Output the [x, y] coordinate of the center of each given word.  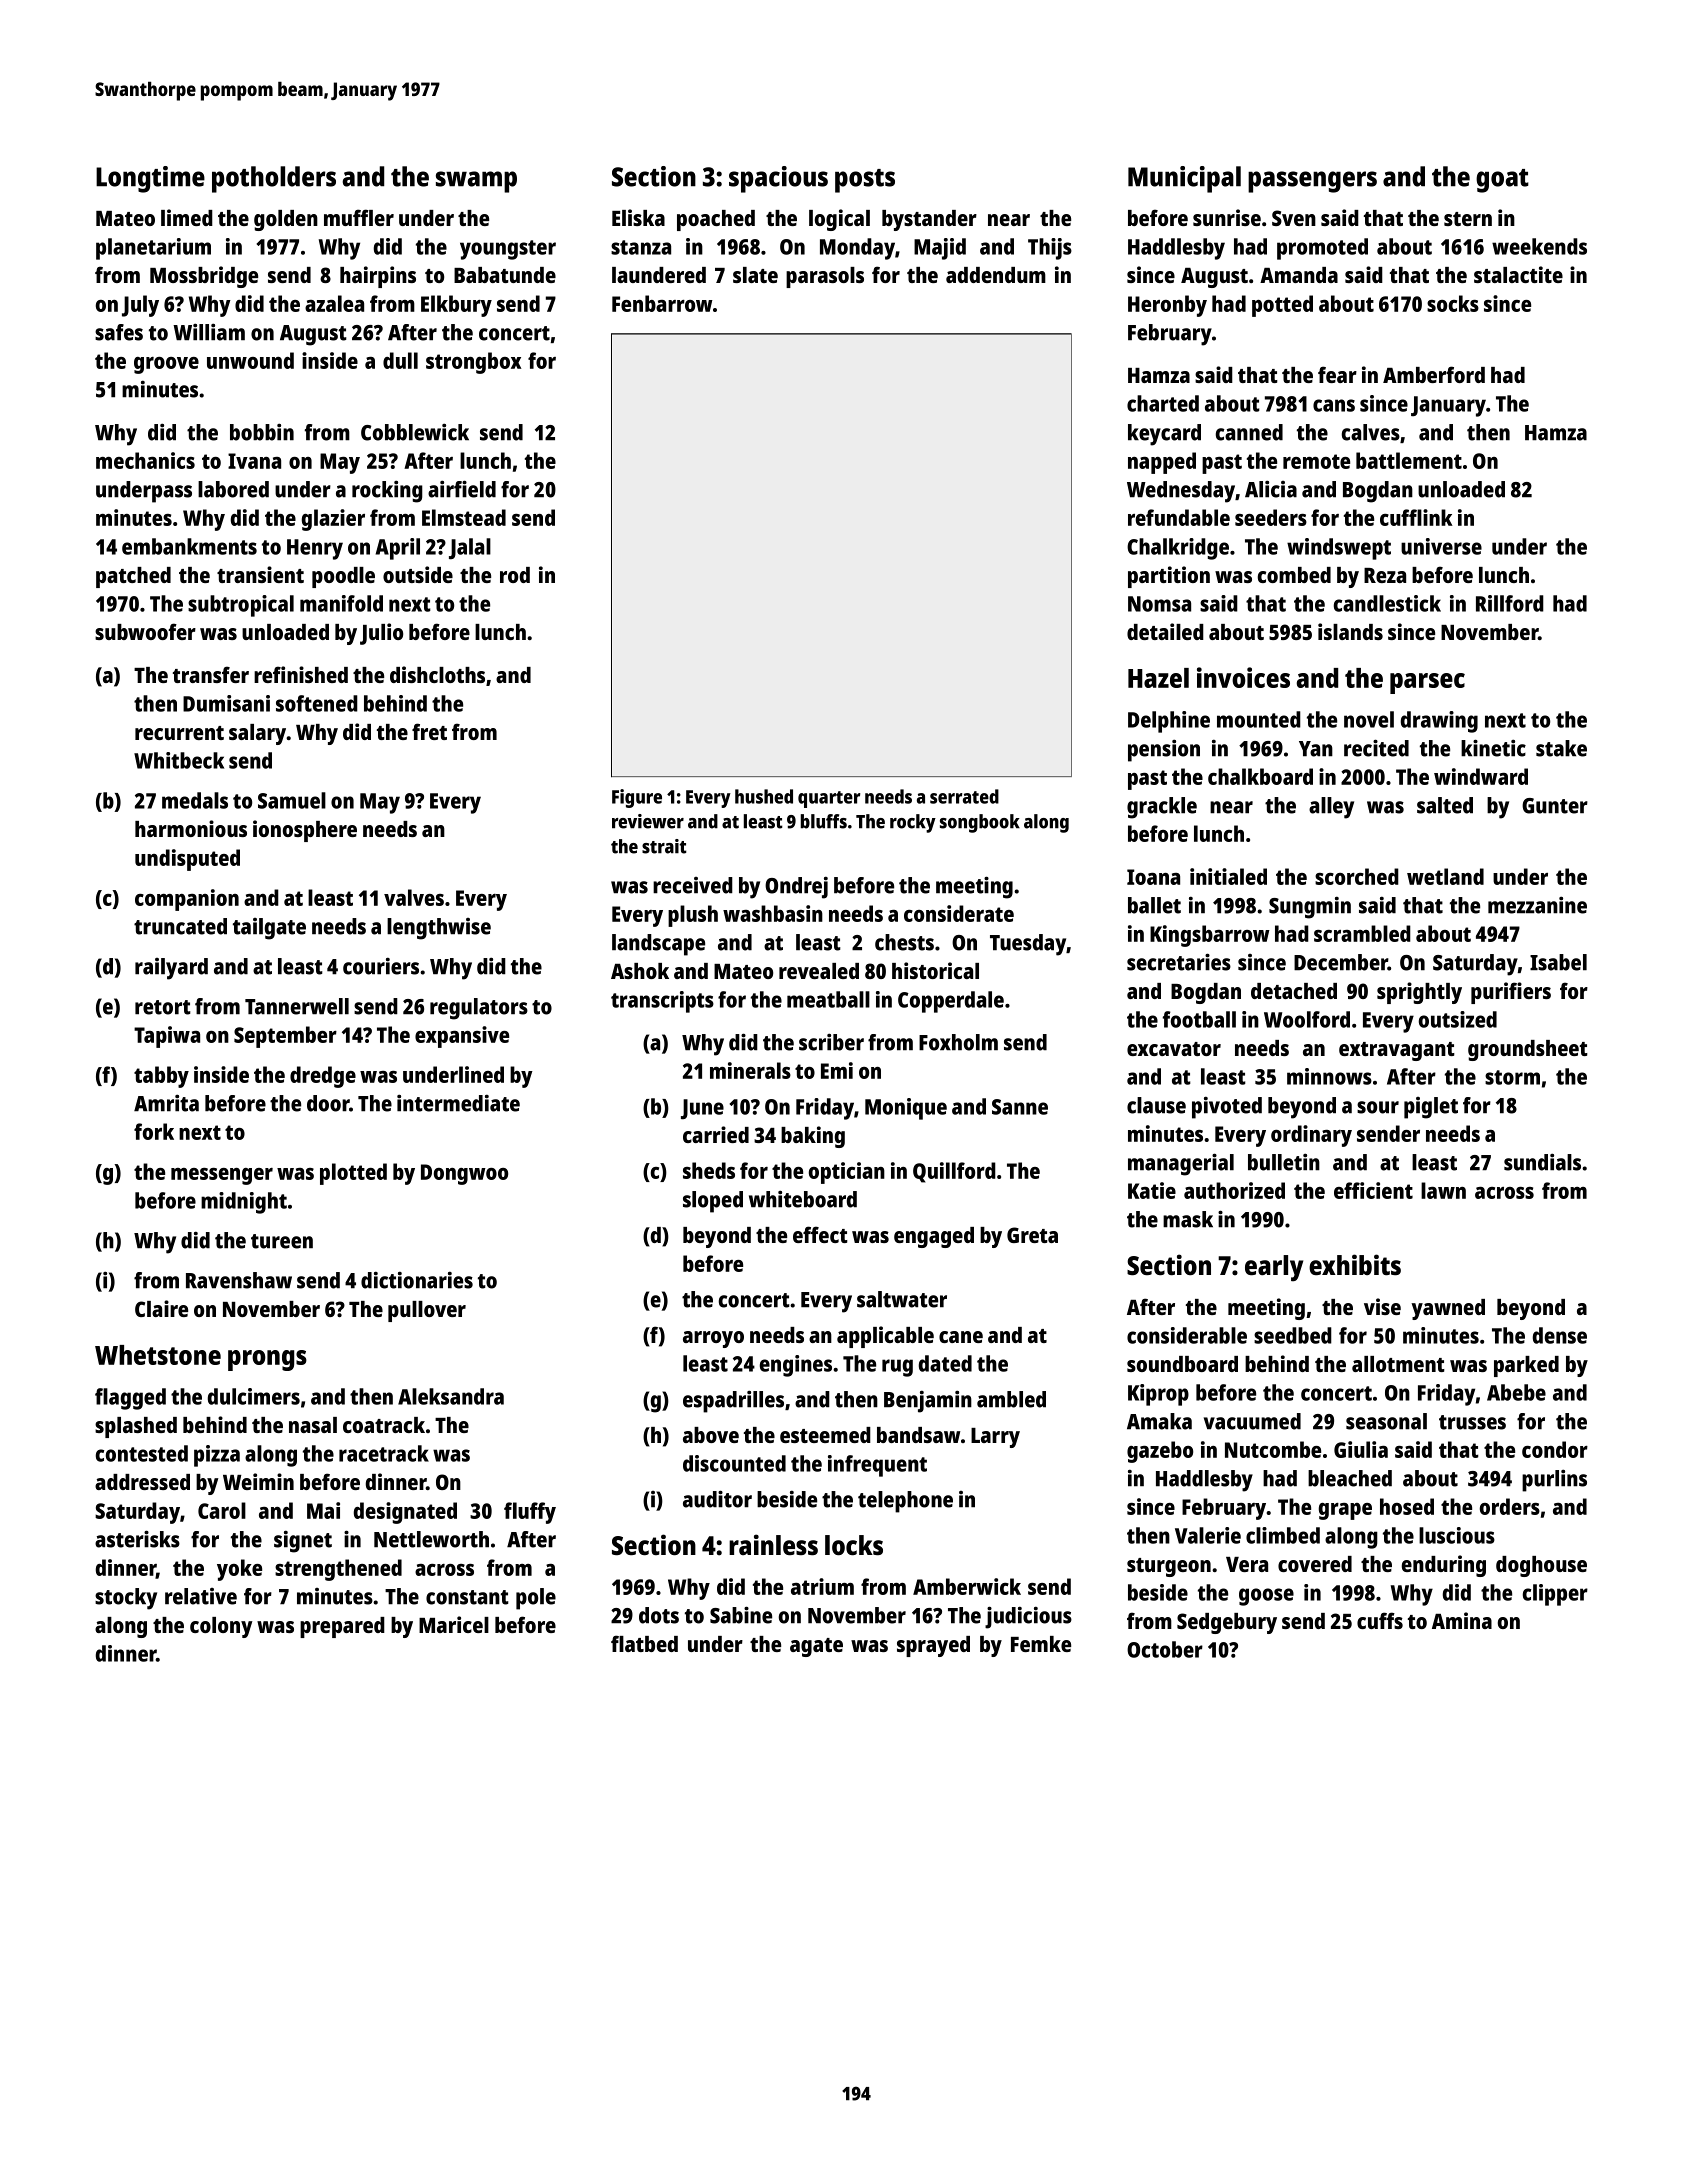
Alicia [1271, 489]
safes [119, 332]
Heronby [1167, 306]
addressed [142, 1482]
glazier [333, 520]
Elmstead [464, 517]
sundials [1542, 1162]
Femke [1041, 1644]
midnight [244, 1203]
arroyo [713, 1339]
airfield [462, 489]
